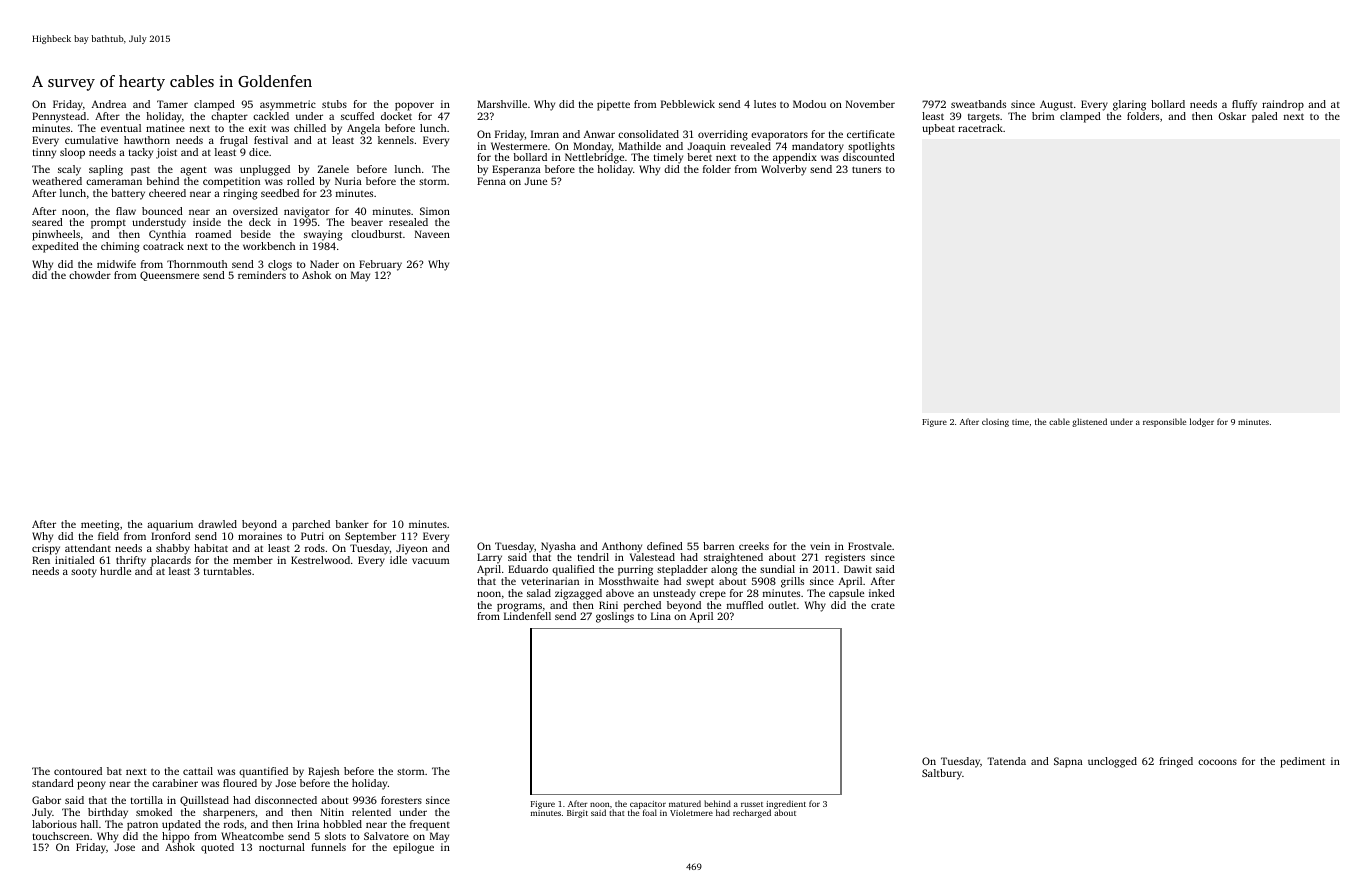 This screenshot has height=887, width=1372. What do you see at coordinates (61, 836) in the screenshot?
I see `touchscreen` at bounding box center [61, 836].
